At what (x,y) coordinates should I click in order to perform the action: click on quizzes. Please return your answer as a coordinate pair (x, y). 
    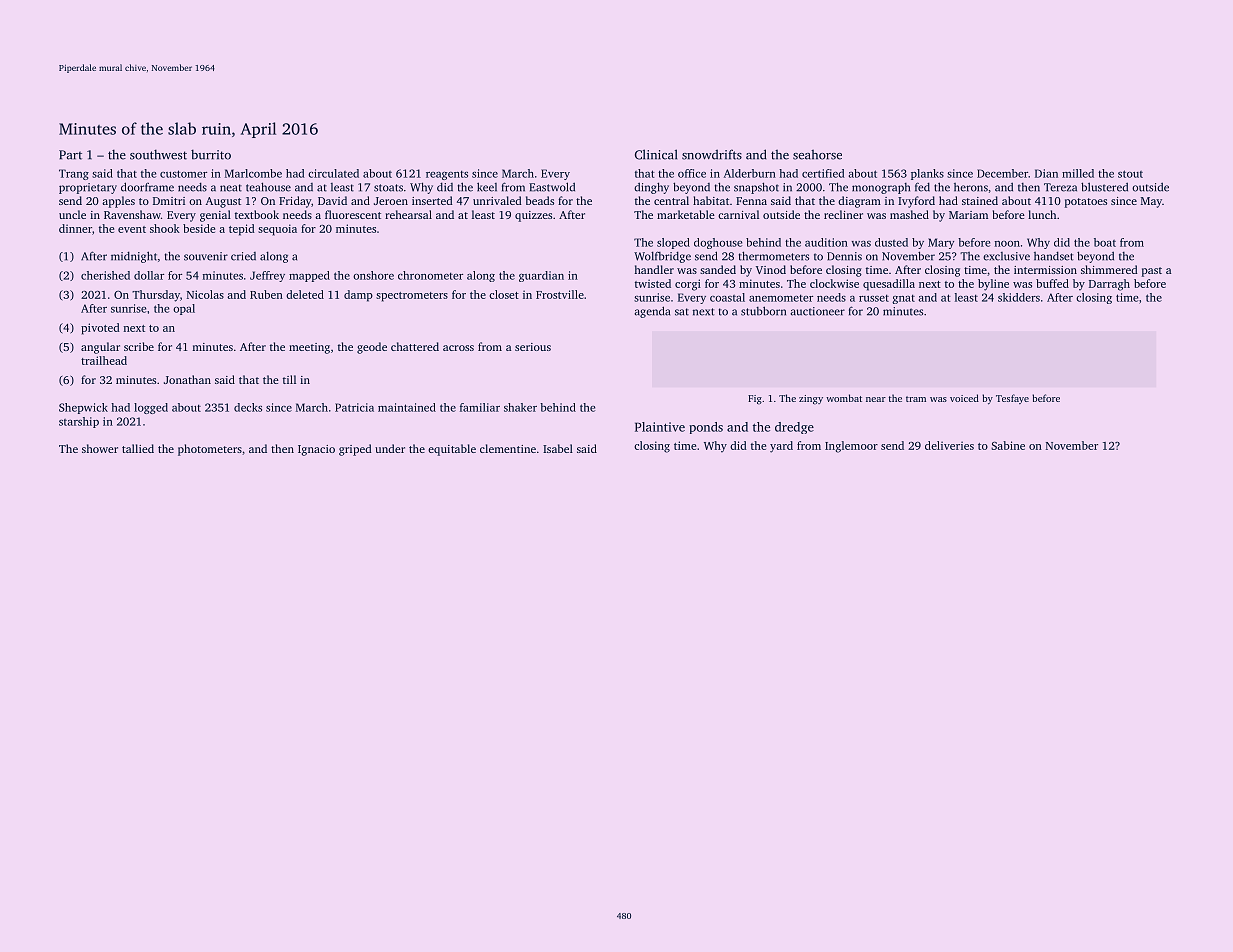
    Looking at the image, I should click on (533, 216).
